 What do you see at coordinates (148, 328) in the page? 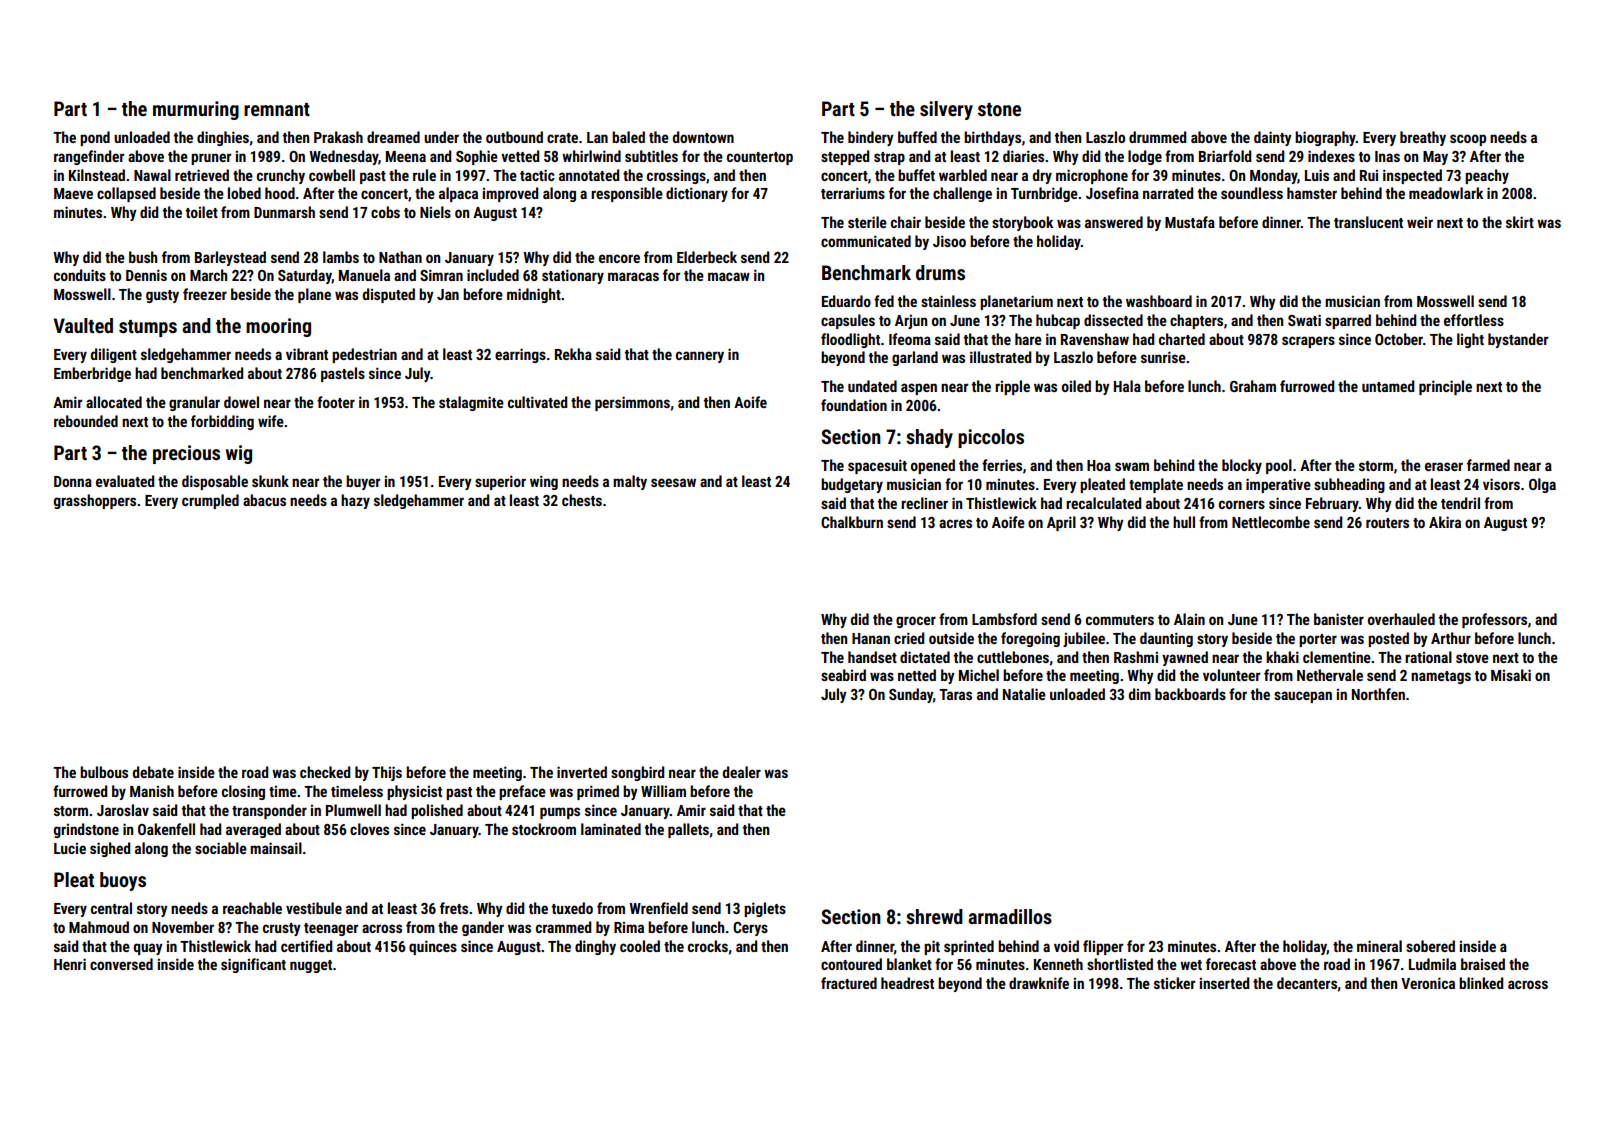
I see `stumps` at bounding box center [148, 328].
